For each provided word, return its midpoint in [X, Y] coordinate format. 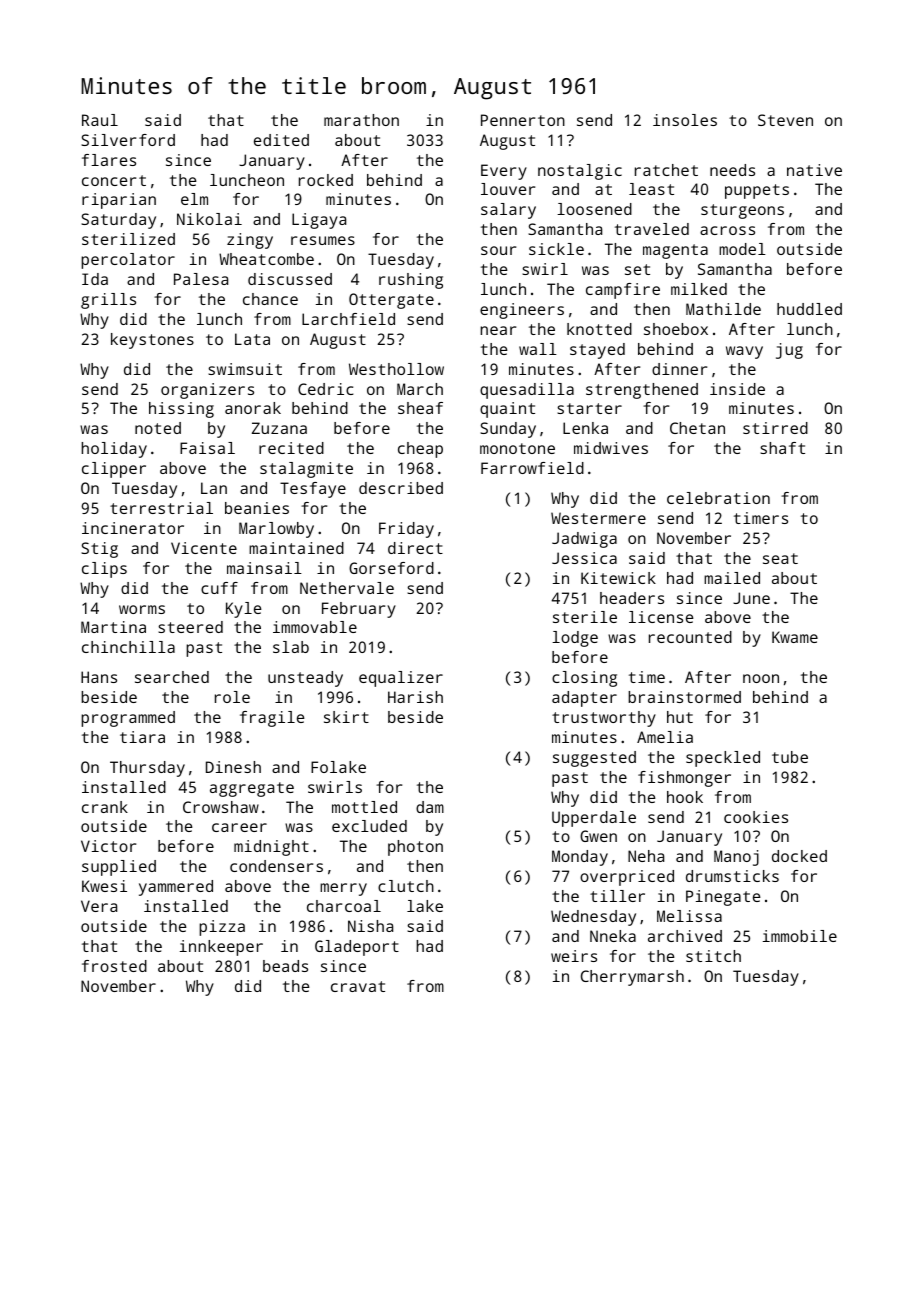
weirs [574, 956]
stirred [775, 428]
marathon [361, 120]
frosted [114, 966]
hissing [181, 410]
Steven [785, 120]
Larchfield [348, 319]
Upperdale [594, 819]
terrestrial [161, 508]
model [742, 249]
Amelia [665, 737]
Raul [100, 120]
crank [105, 807]
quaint [507, 410]
